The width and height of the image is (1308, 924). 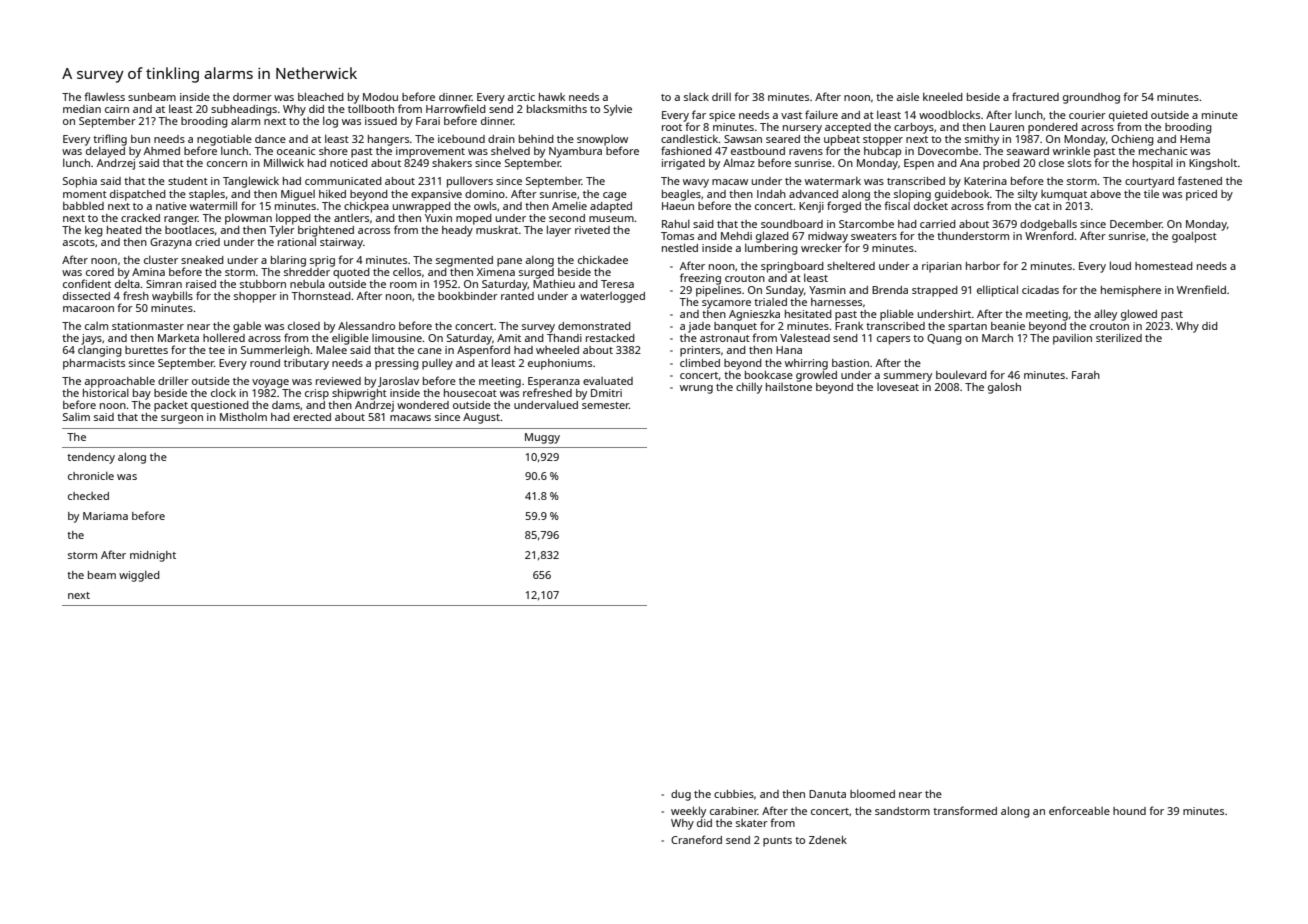 I want to click on Sophia, so click(x=80, y=182).
